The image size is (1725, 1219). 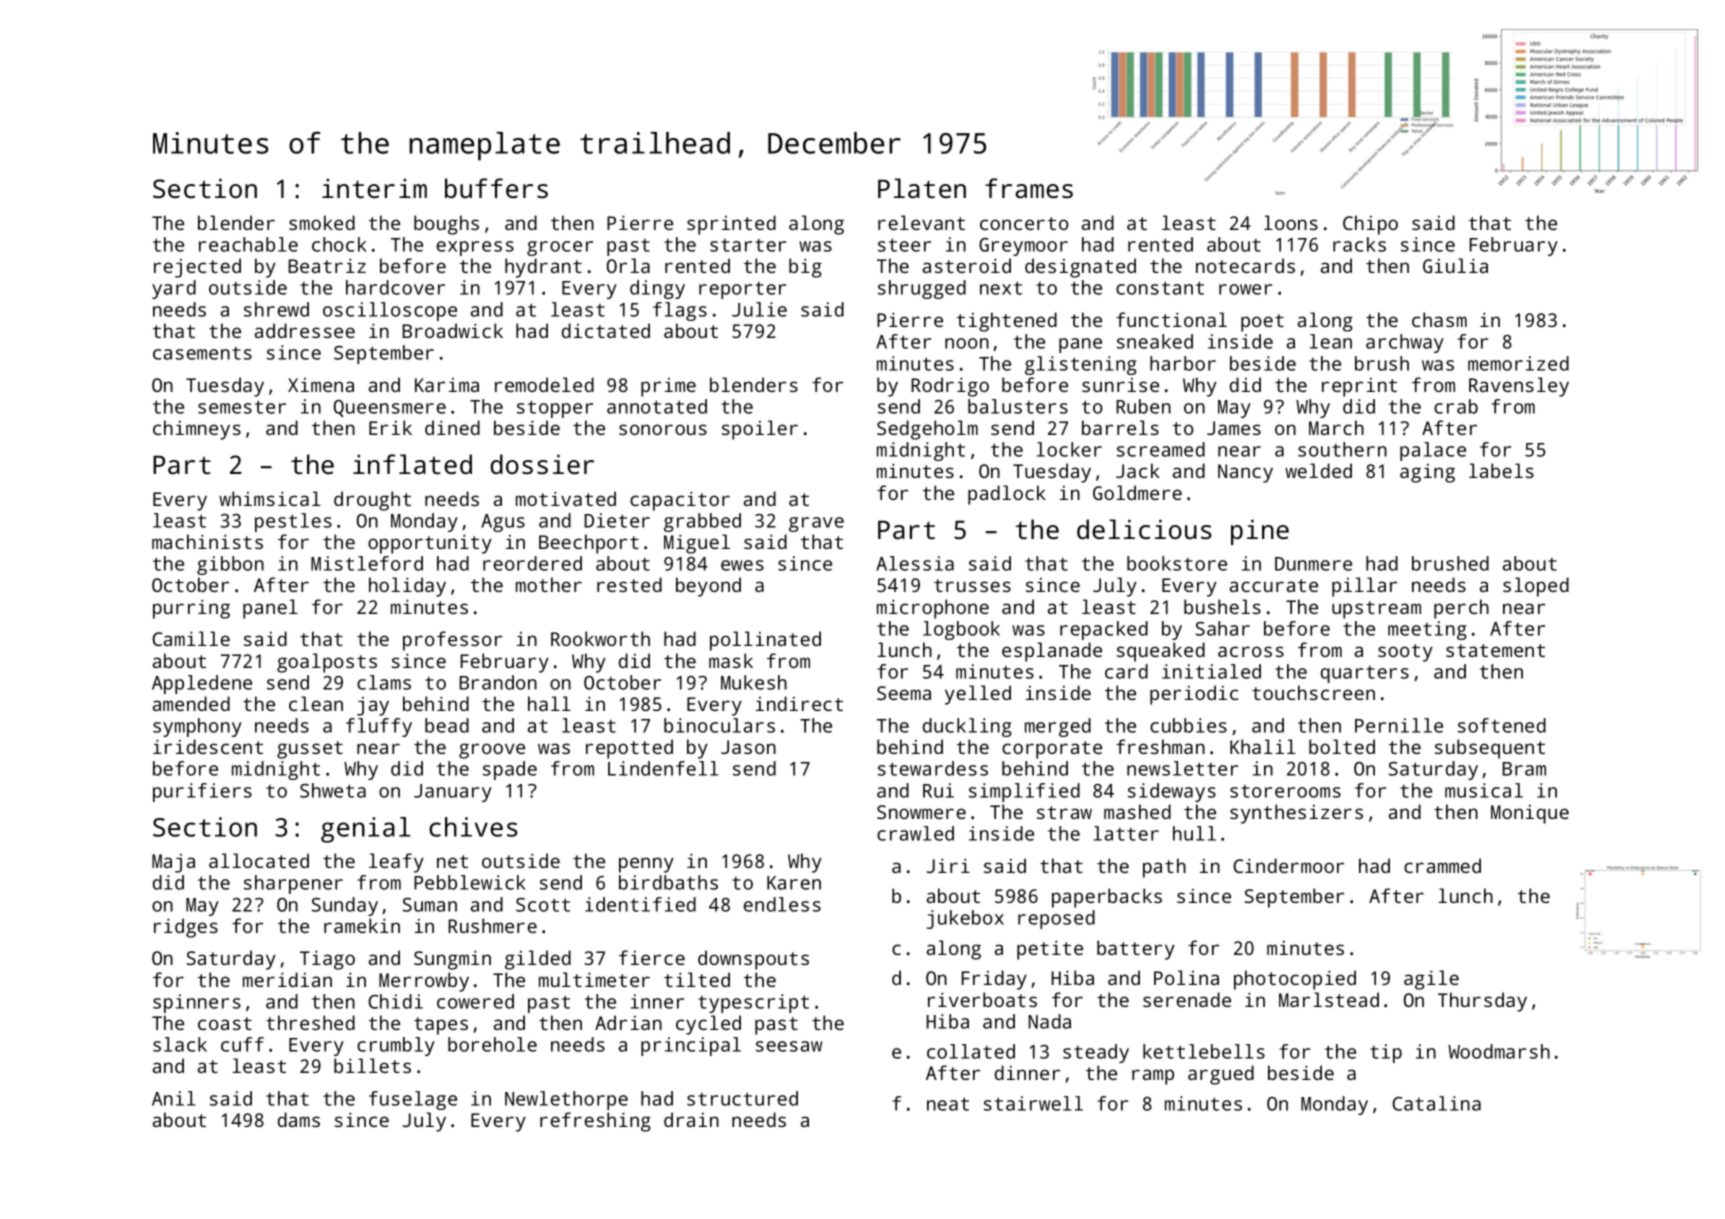 What do you see at coordinates (1365, 674) in the image?
I see `quarters` at bounding box center [1365, 674].
